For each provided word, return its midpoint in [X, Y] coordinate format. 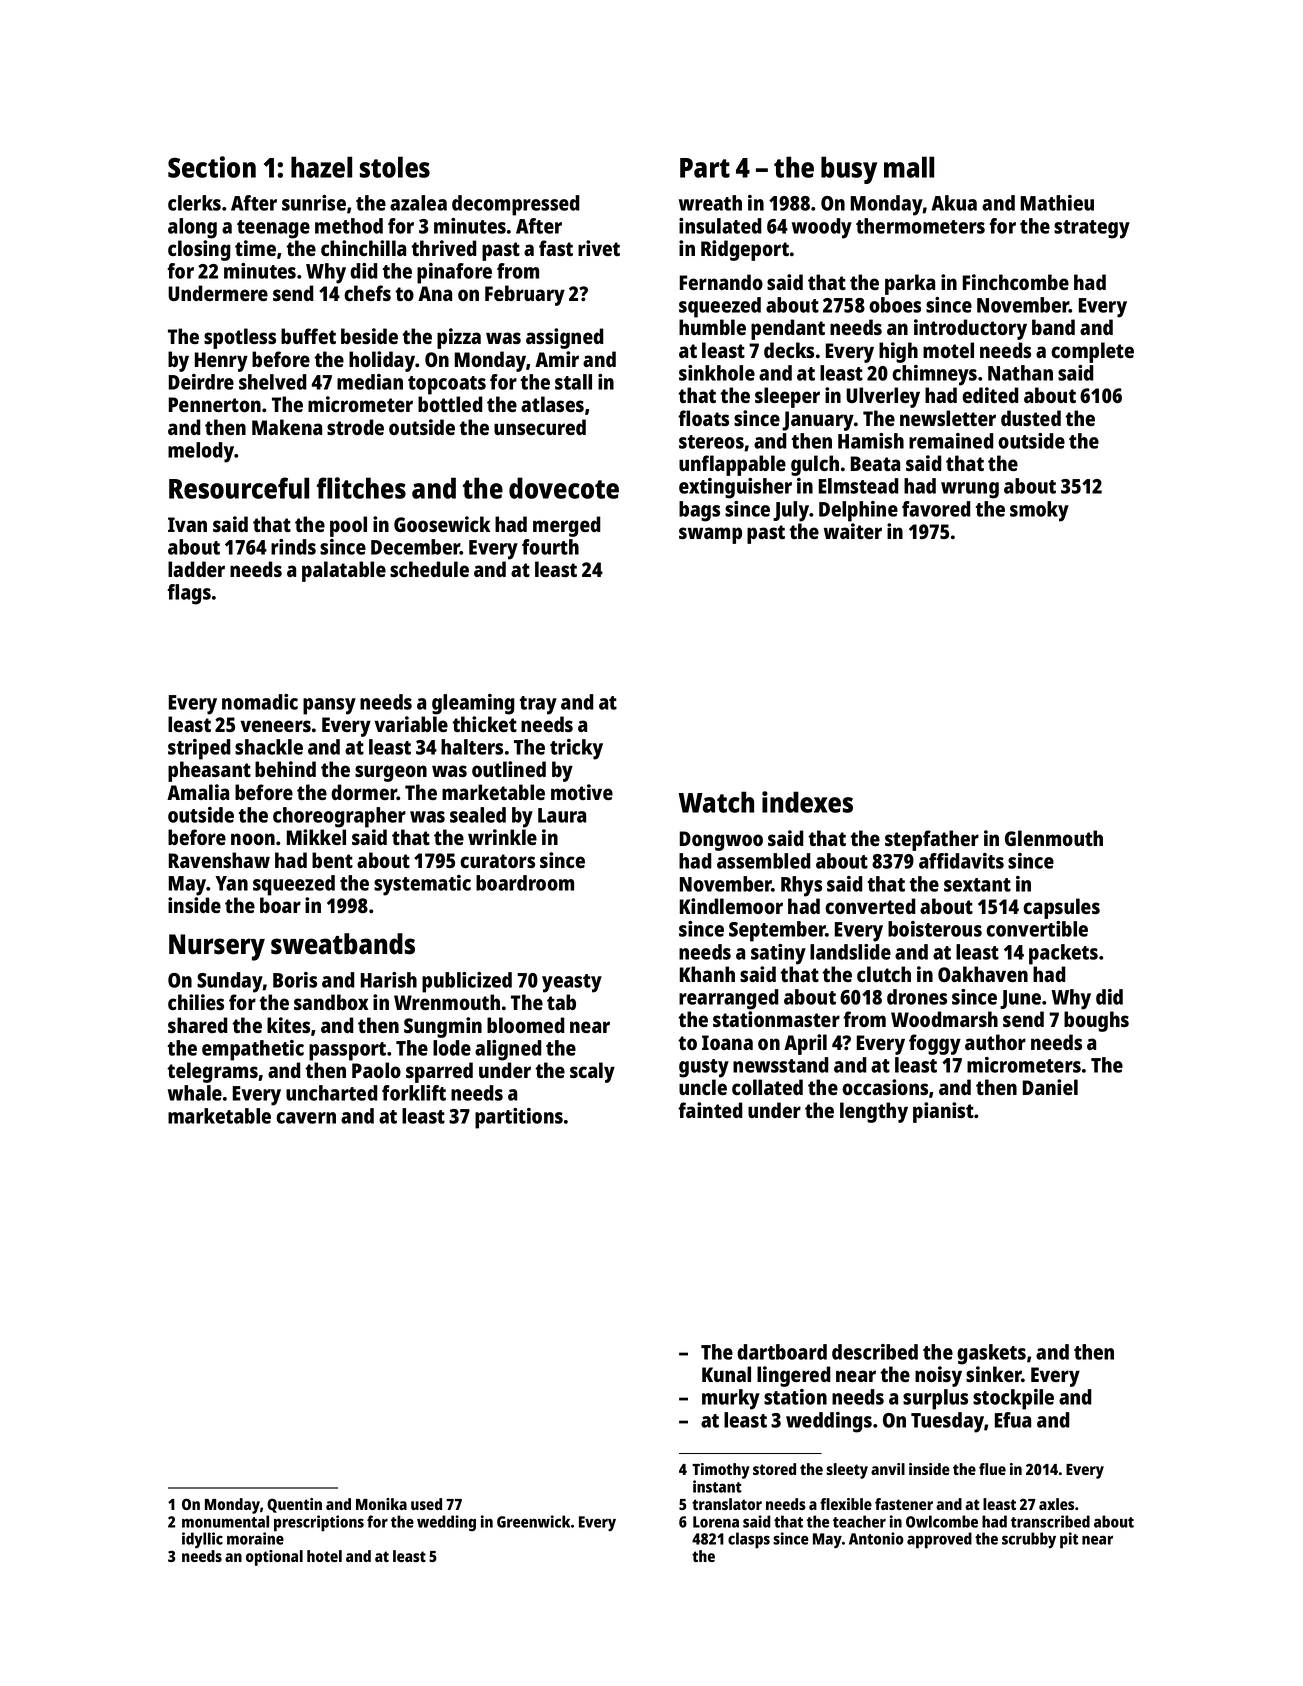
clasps [749, 1540]
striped [199, 749]
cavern [306, 1118]
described [875, 1352]
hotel [324, 1556]
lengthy [874, 1112]
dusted [1031, 418]
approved [939, 1540]
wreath [710, 203]
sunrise [314, 203]
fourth [550, 547]
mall [909, 167]
